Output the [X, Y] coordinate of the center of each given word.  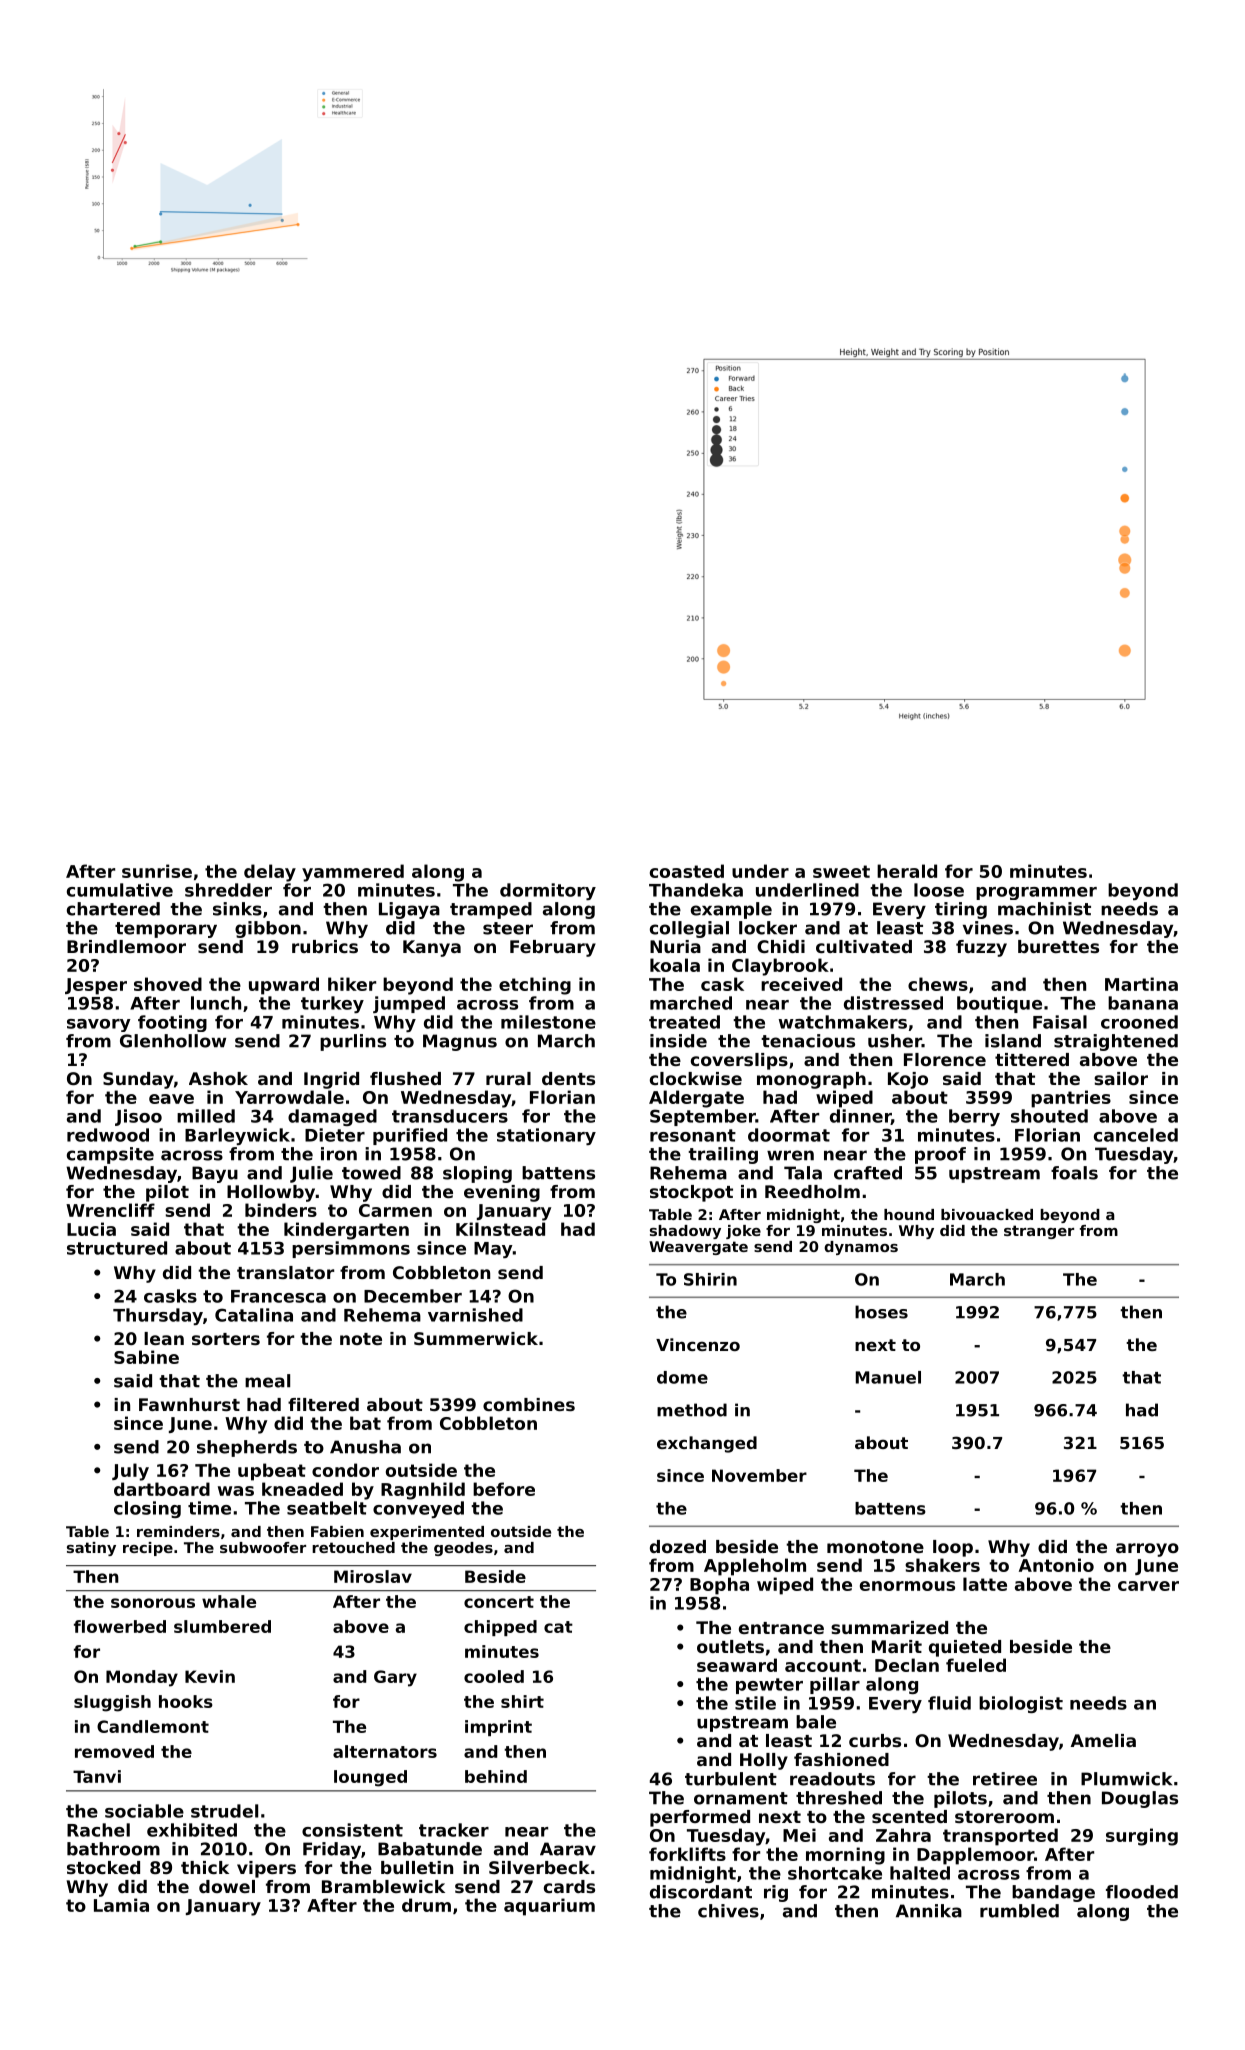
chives [728, 1911]
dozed [678, 1546]
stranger [1039, 1232]
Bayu [215, 1174]
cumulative [120, 890]
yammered [353, 873]
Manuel [888, 1377]
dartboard [162, 1489]
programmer [1036, 893]
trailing [723, 1155]
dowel [227, 1886]
